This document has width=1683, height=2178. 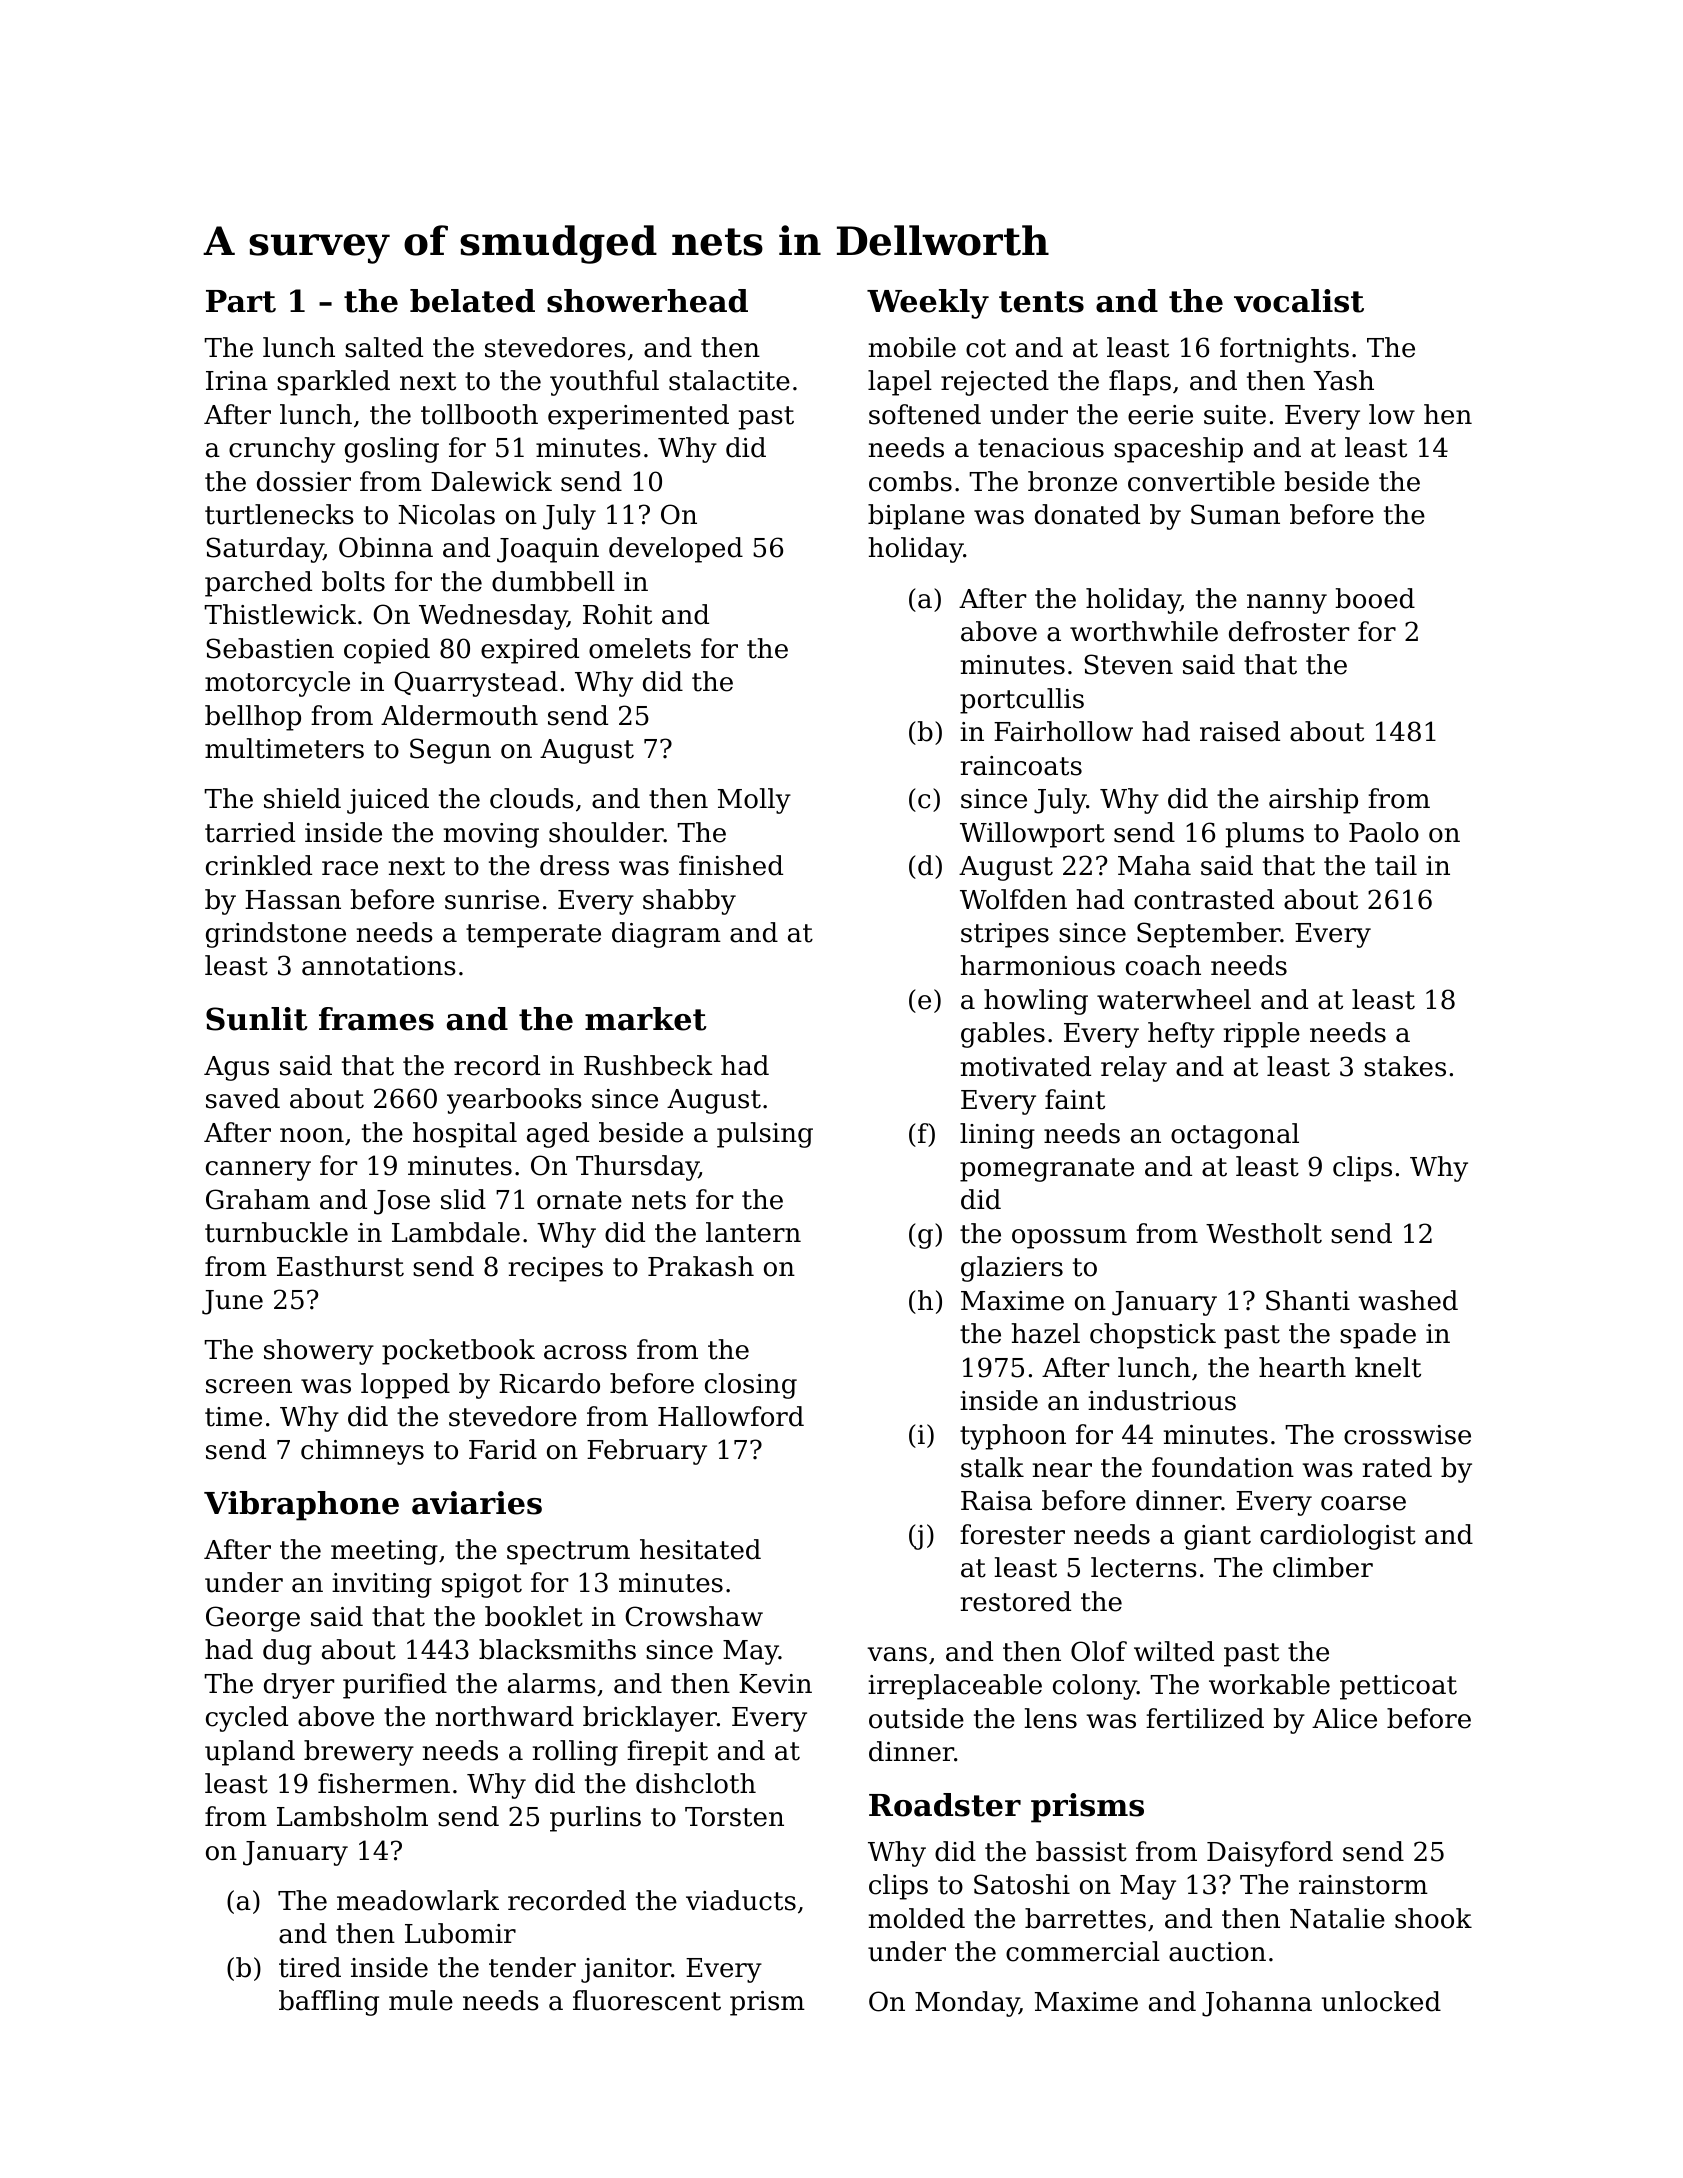 What do you see at coordinates (967, 2004) in the document?
I see `Monday` at bounding box center [967, 2004].
